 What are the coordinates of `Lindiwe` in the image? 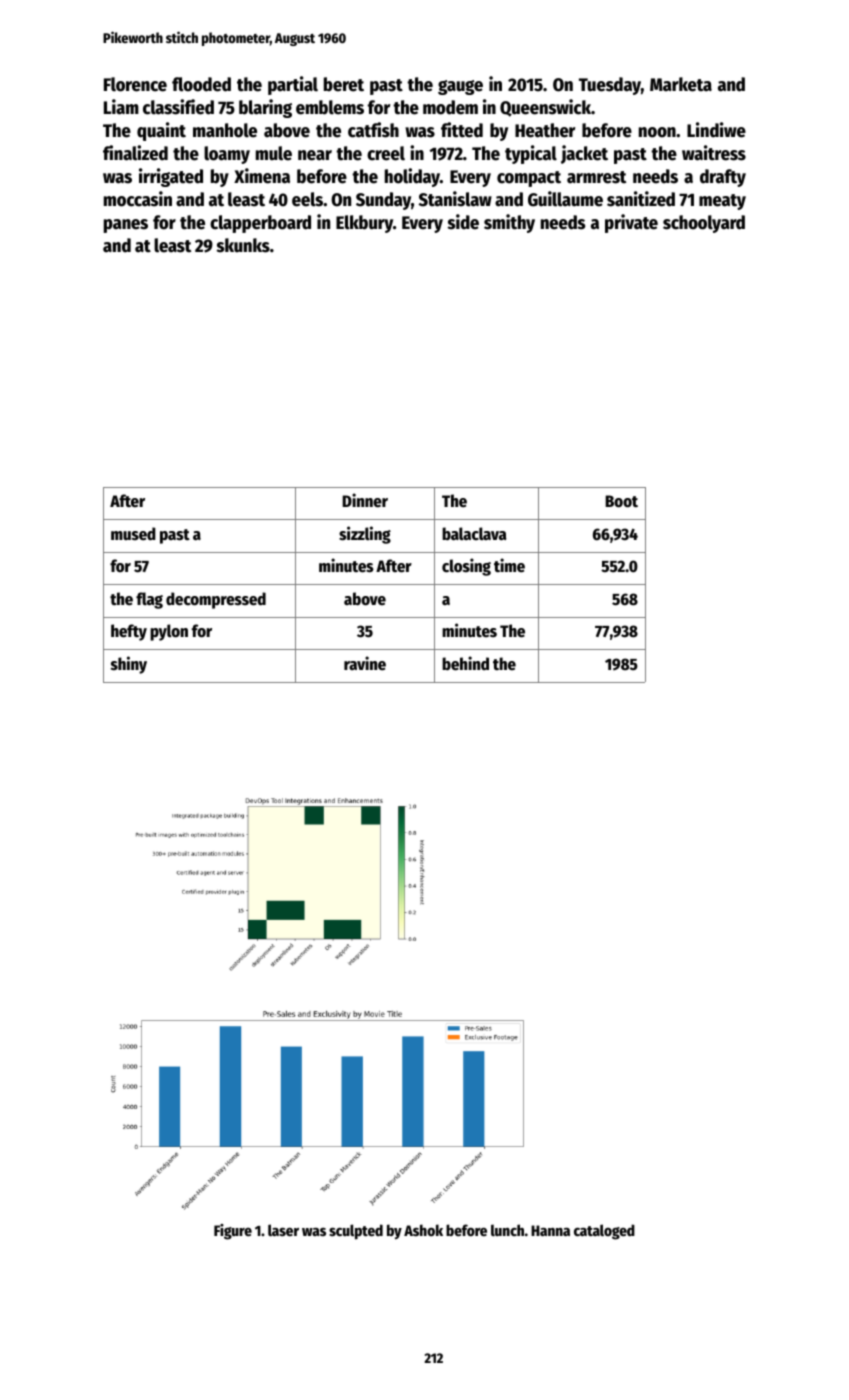 It's located at (716, 130).
